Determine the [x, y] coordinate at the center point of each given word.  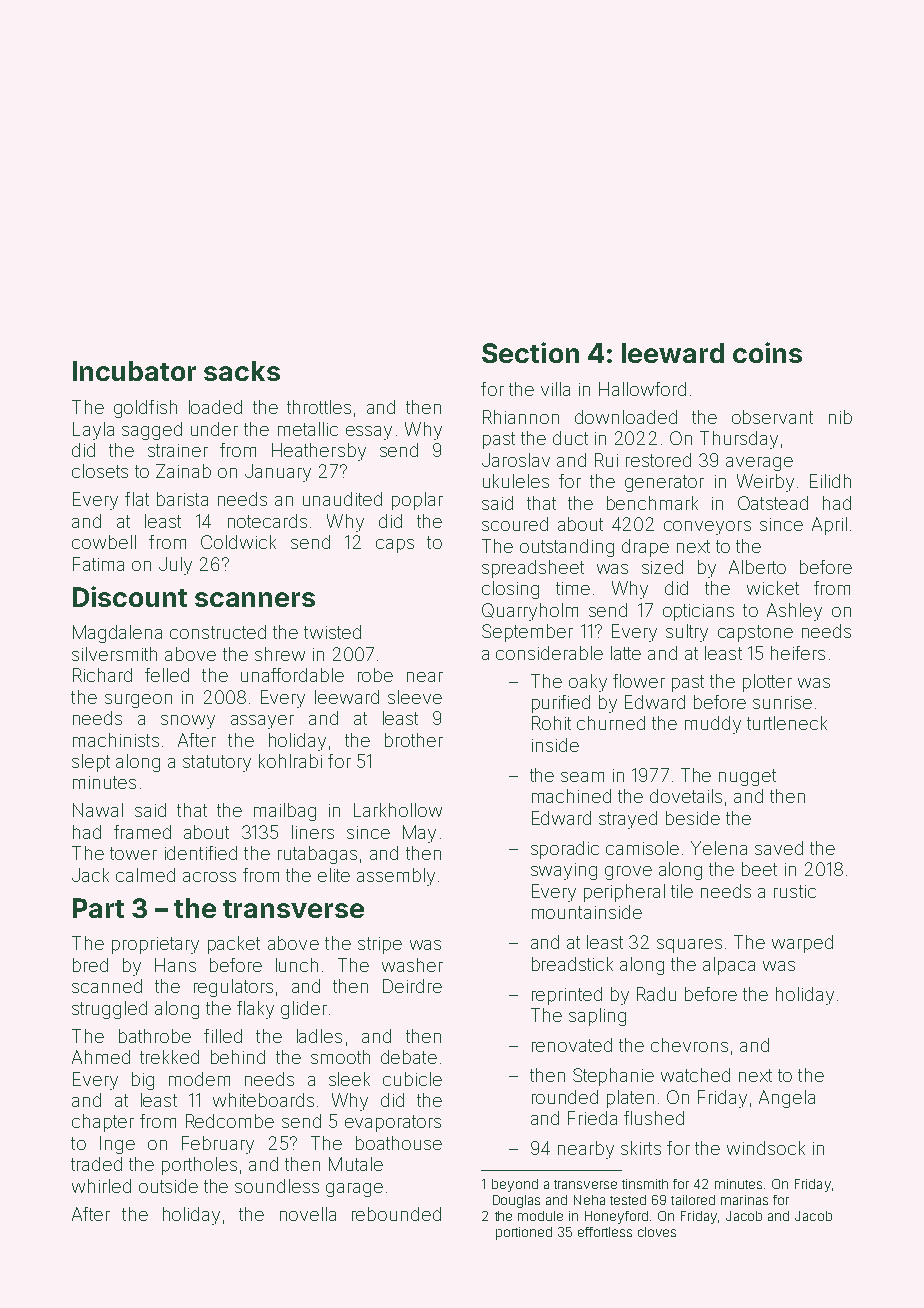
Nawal [98, 810]
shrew [280, 654]
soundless [277, 1186]
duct [570, 438]
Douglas [516, 1201]
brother [414, 740]
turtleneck [787, 723]
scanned [107, 986]
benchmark [652, 503]
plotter [767, 683]
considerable [549, 653]
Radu [656, 994]
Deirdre [412, 986]
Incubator [134, 371]
